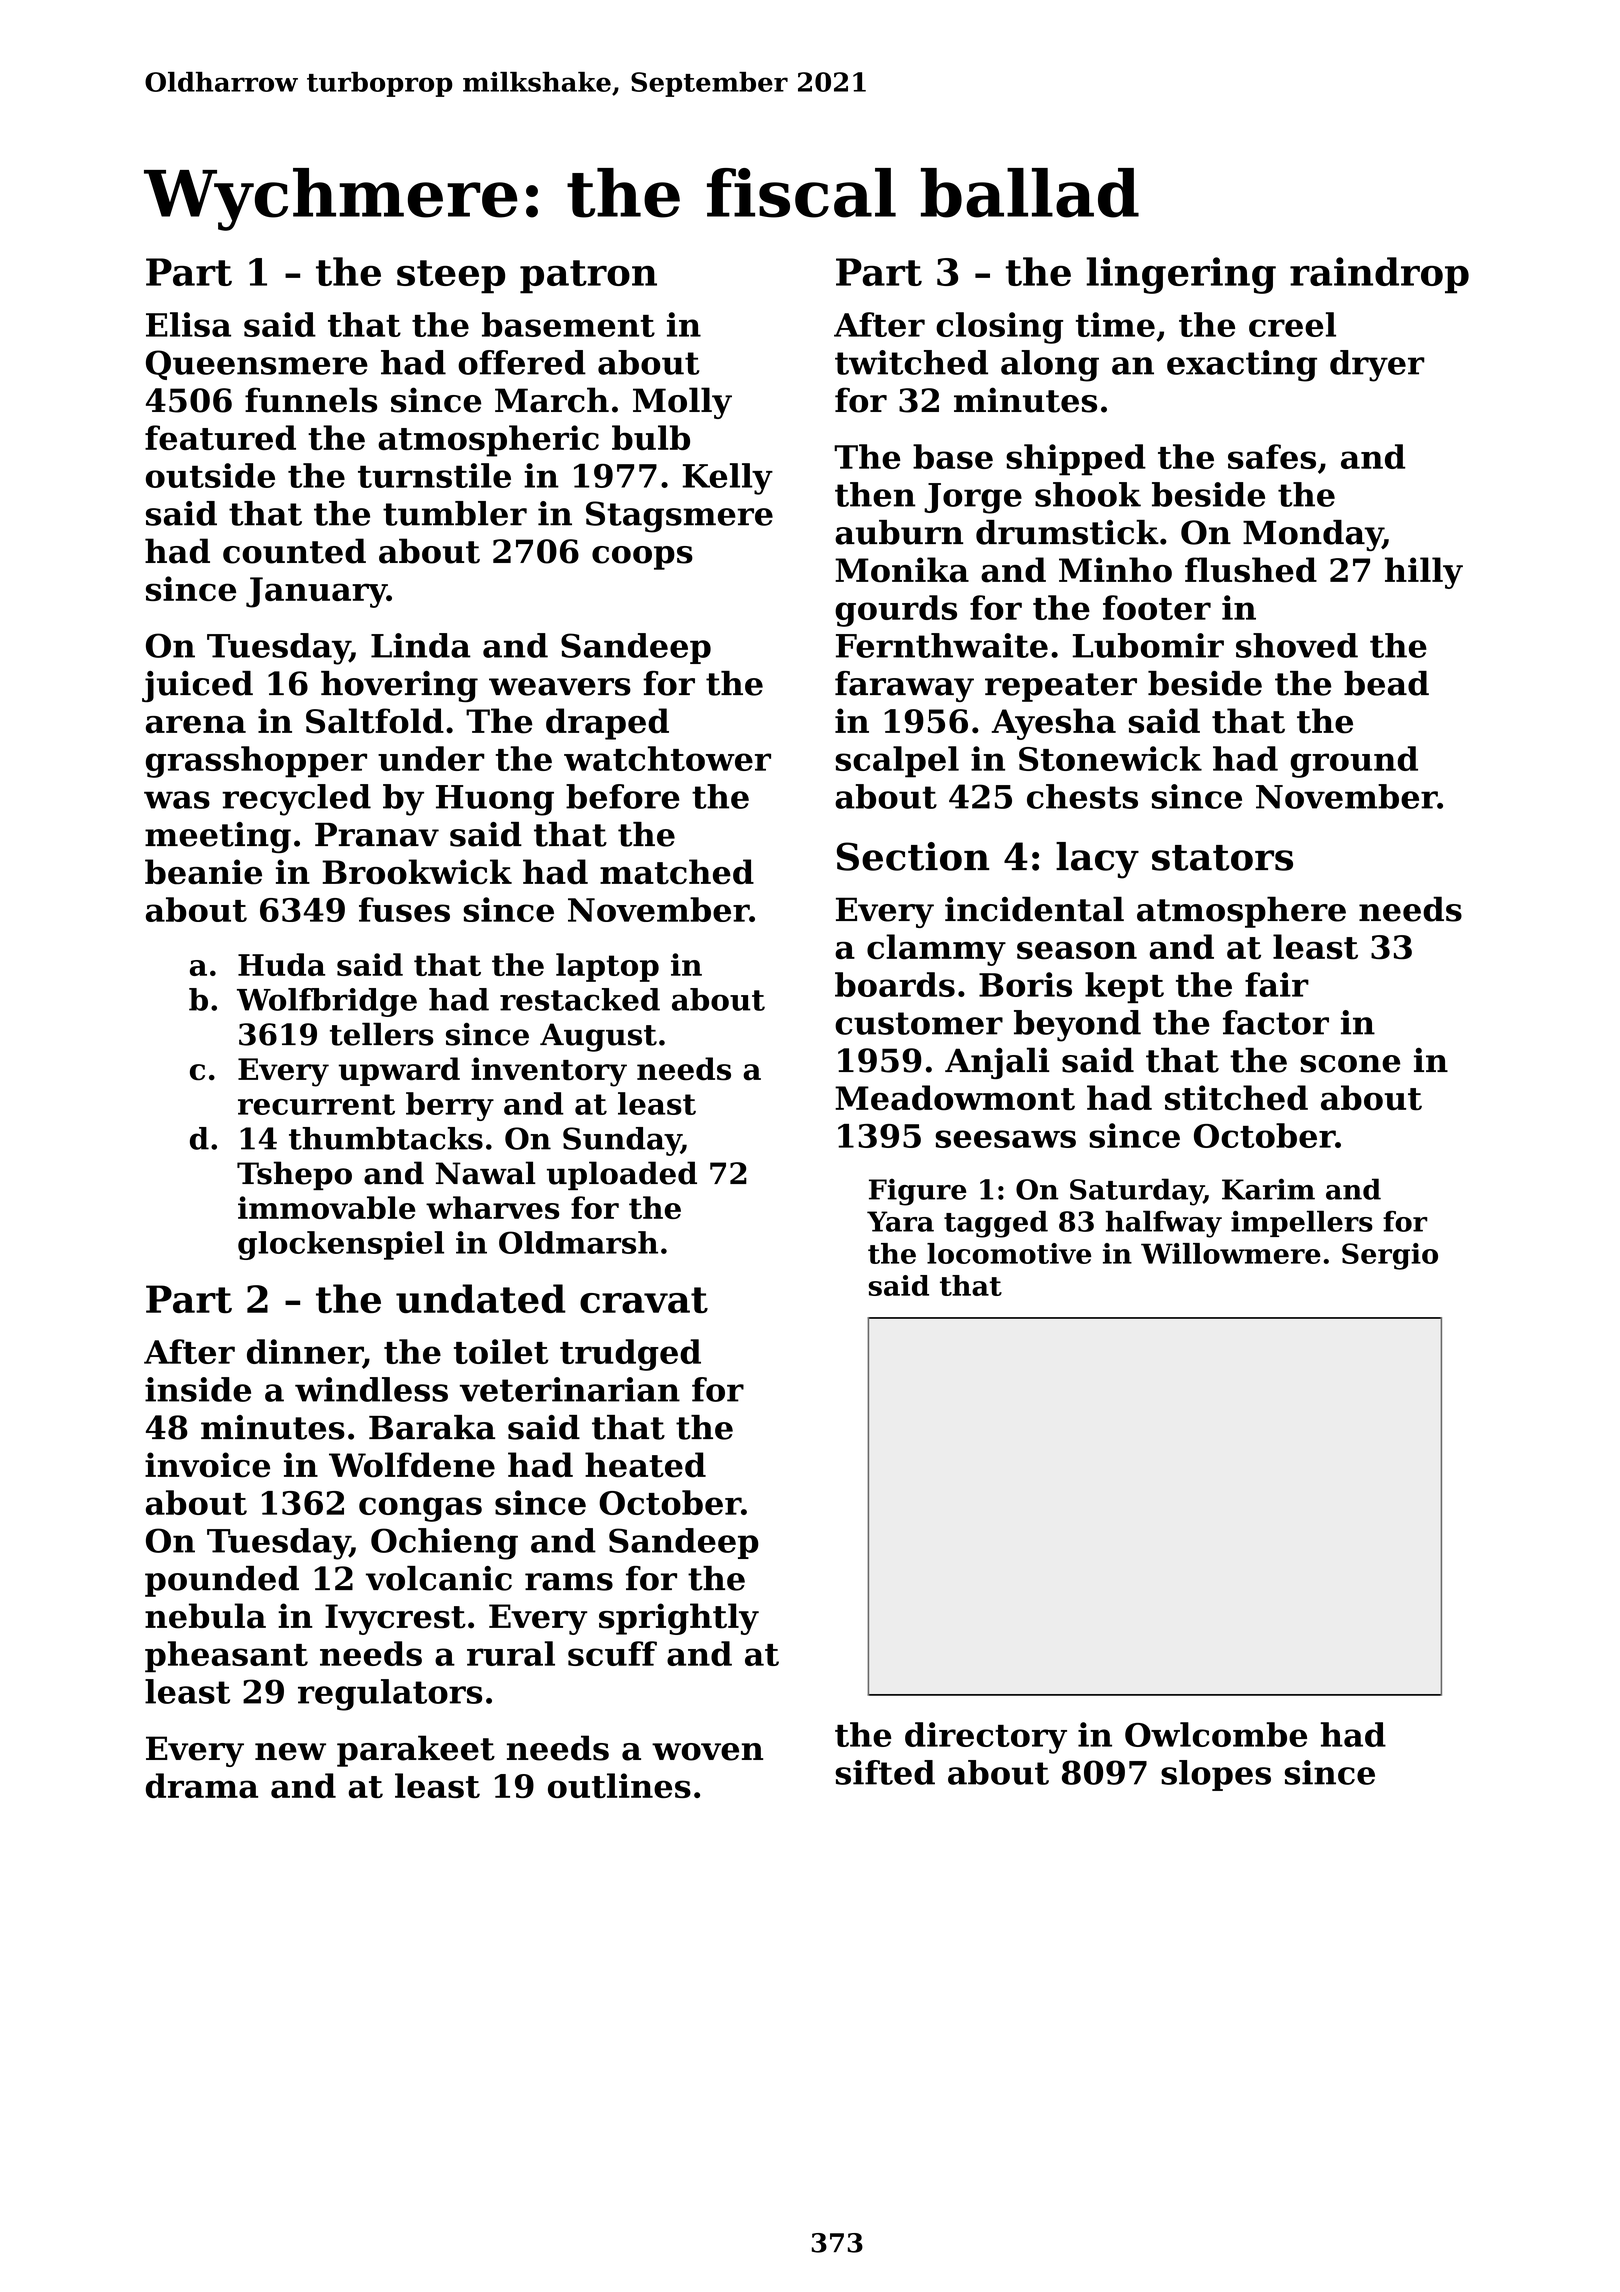 The image size is (1620, 2292). I want to click on lingering, so click(1181, 275).
